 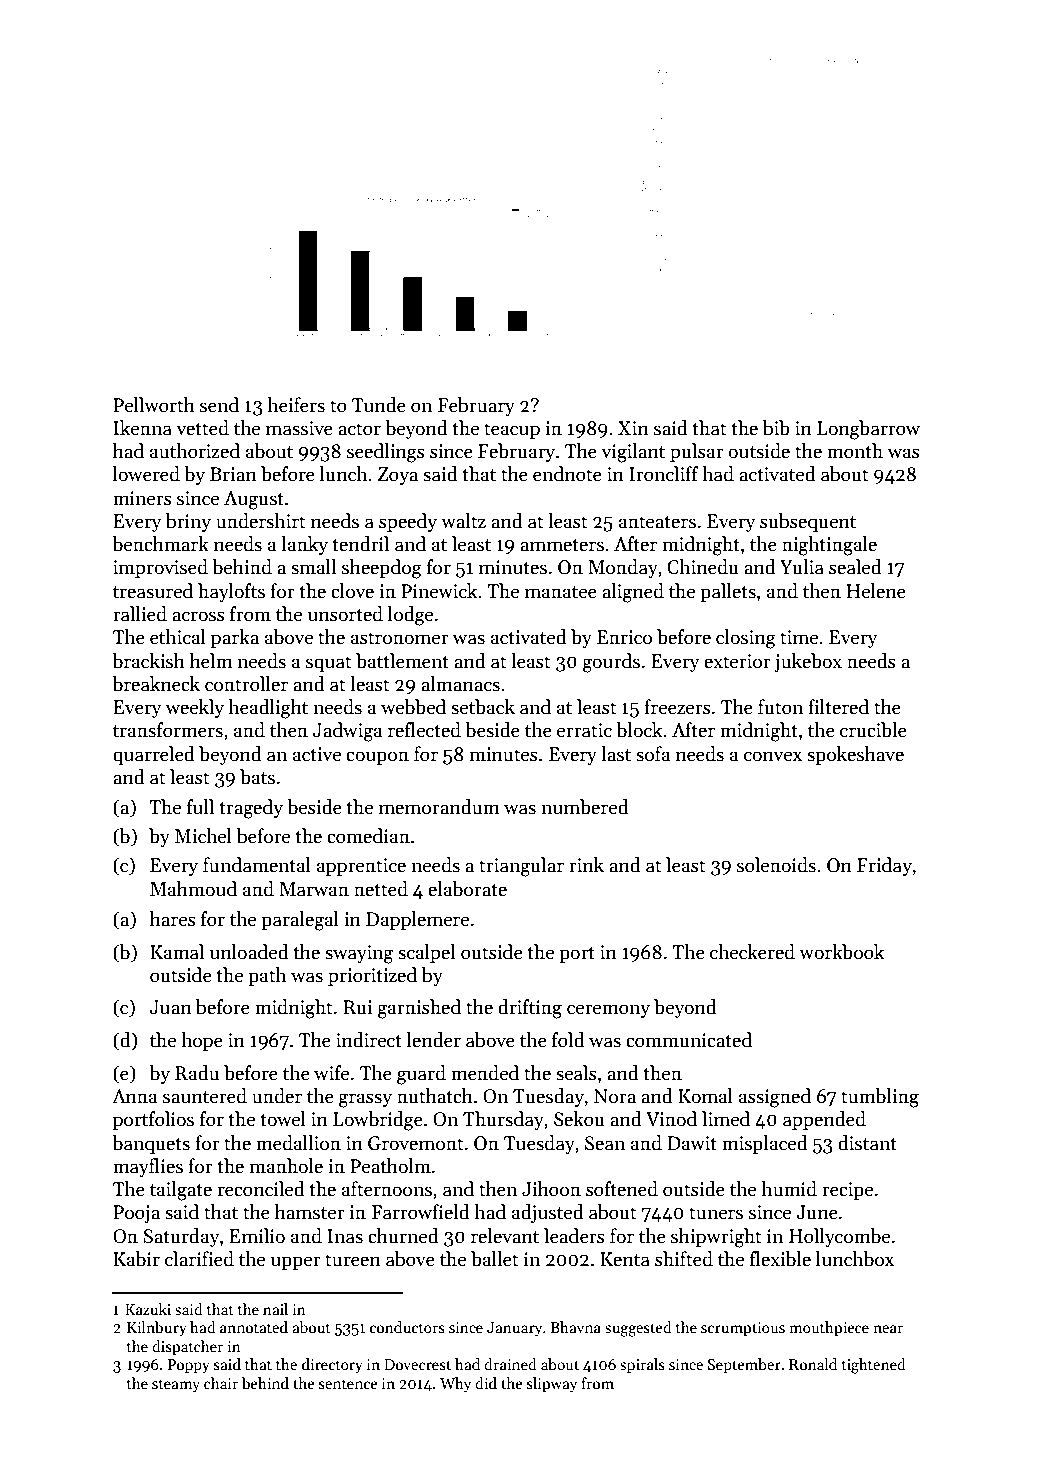 I want to click on pallets, so click(x=728, y=592).
